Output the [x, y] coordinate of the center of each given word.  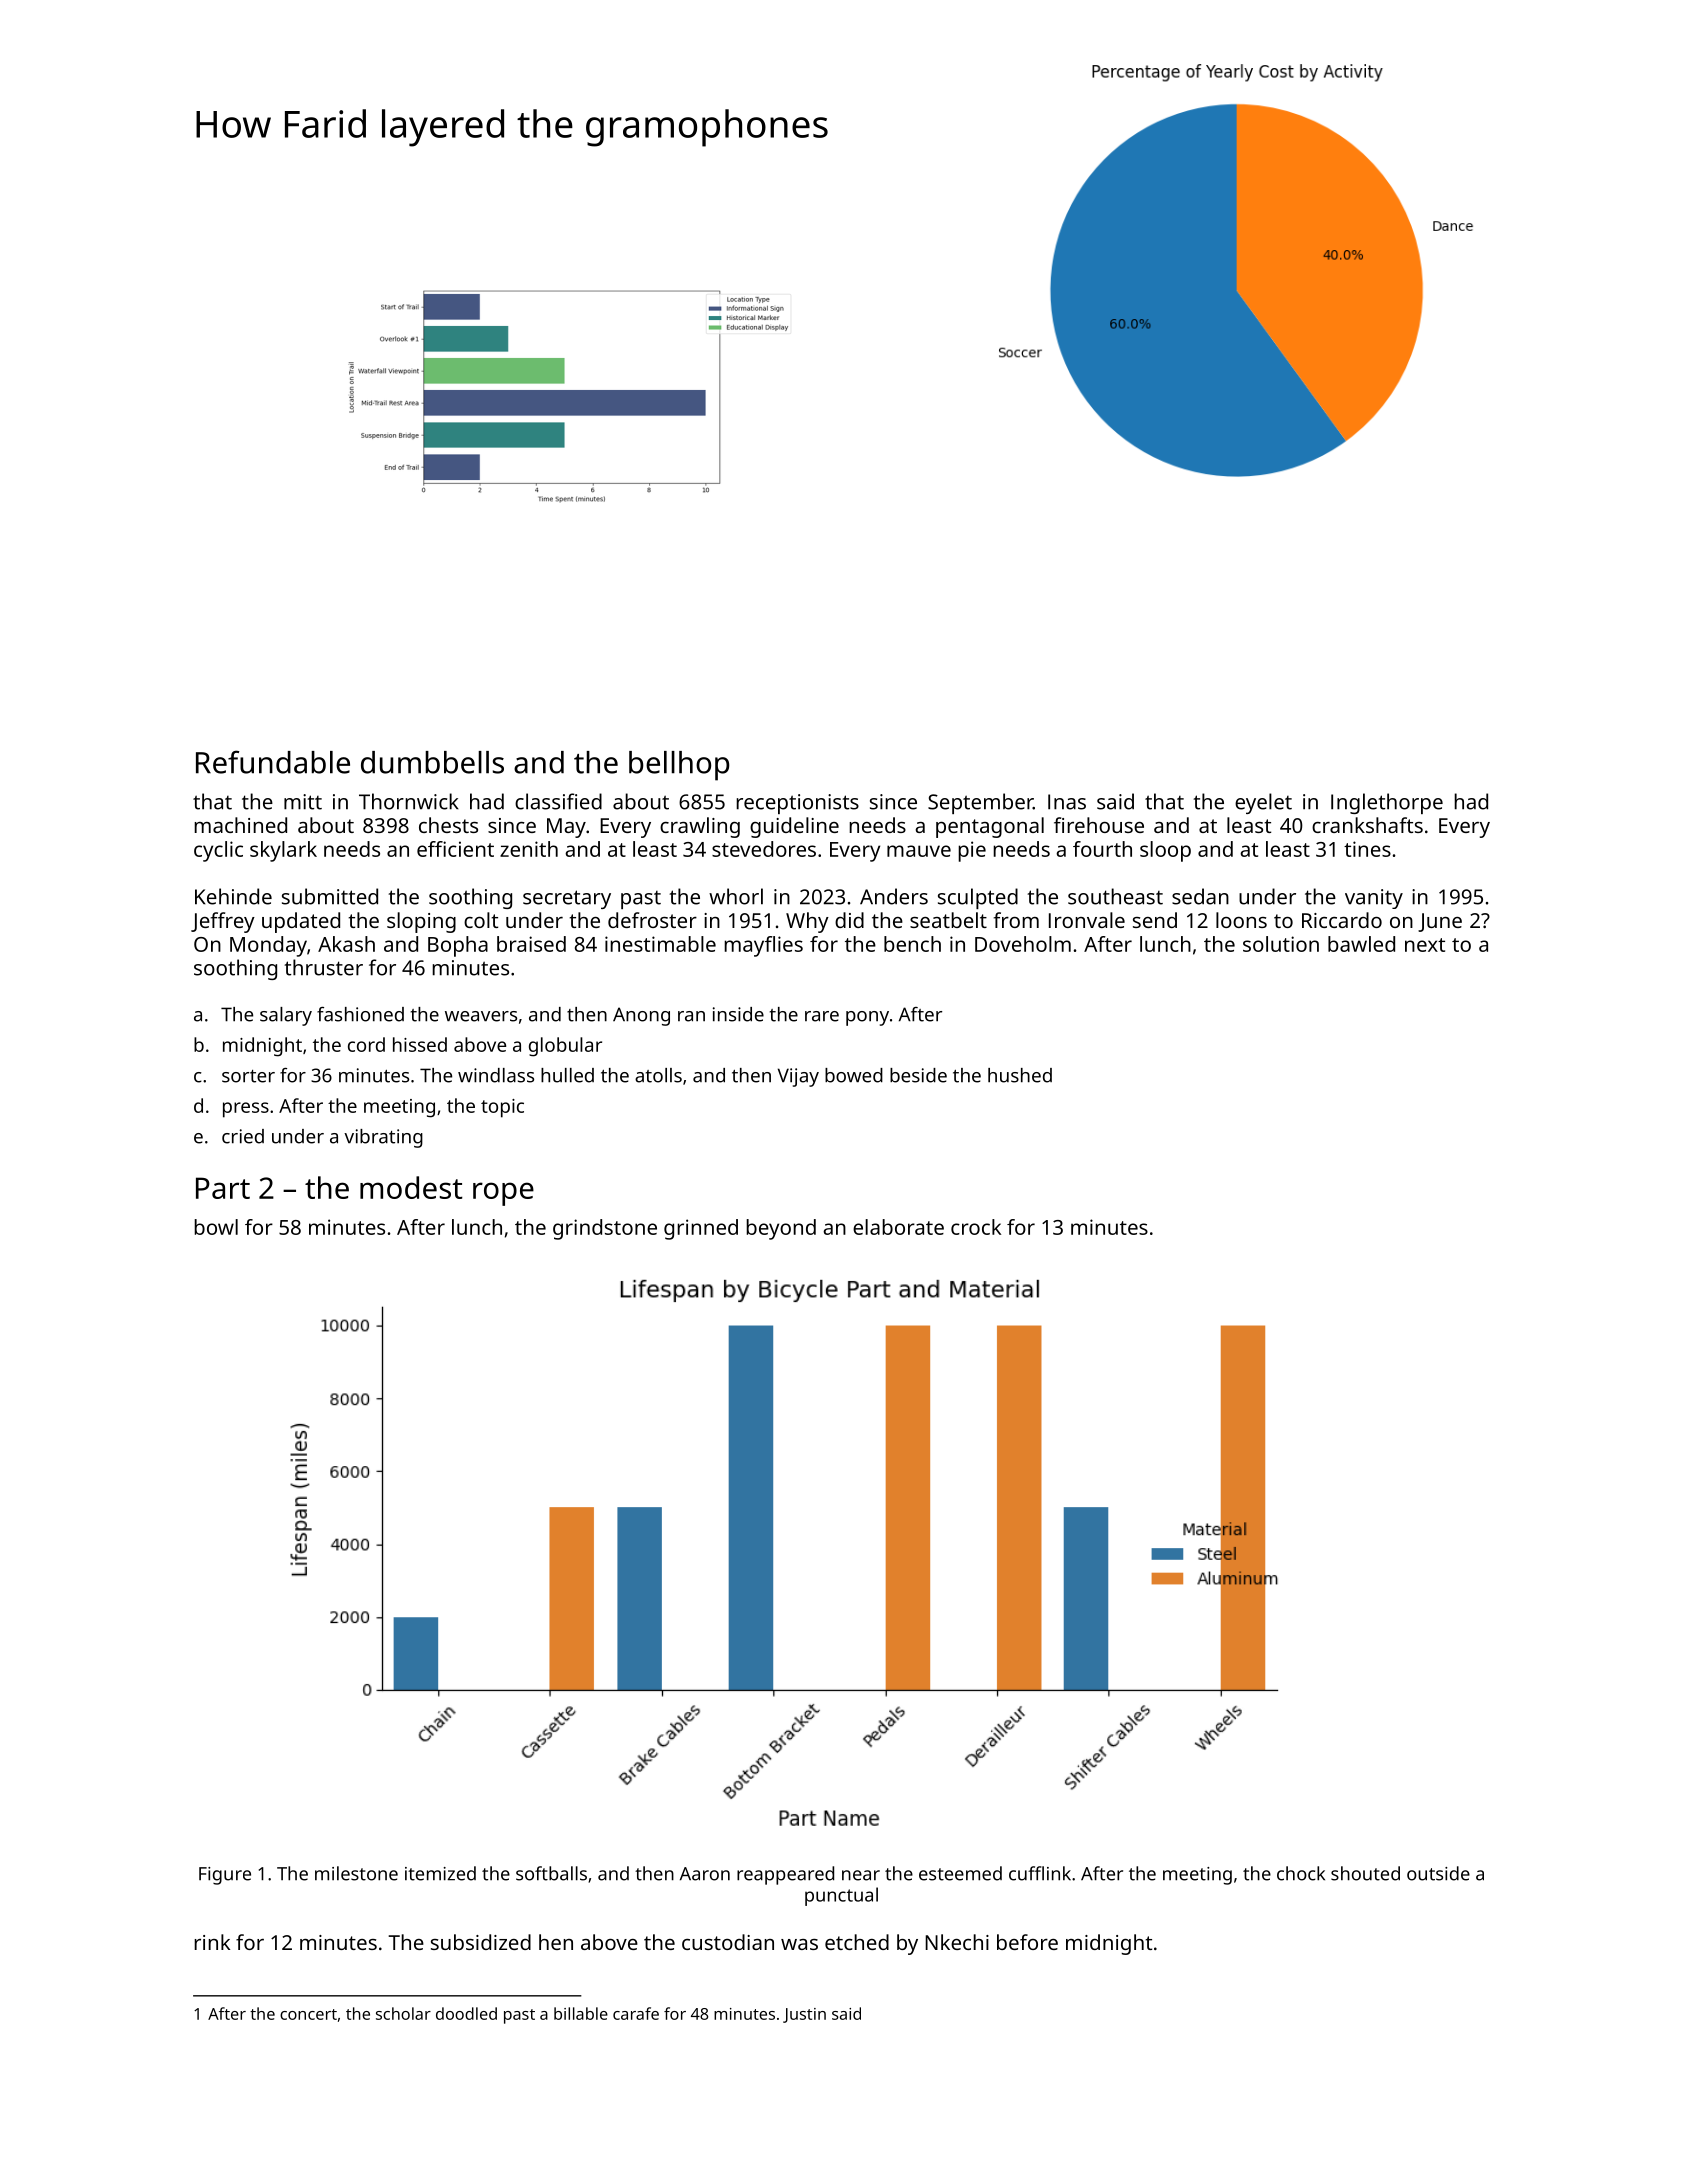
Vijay [798, 1077]
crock [976, 1227]
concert [308, 2014]
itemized [440, 1873]
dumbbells [432, 762]
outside [1438, 1873]
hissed [420, 1044]
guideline [794, 827]
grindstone [605, 1229]
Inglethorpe [1387, 803]
